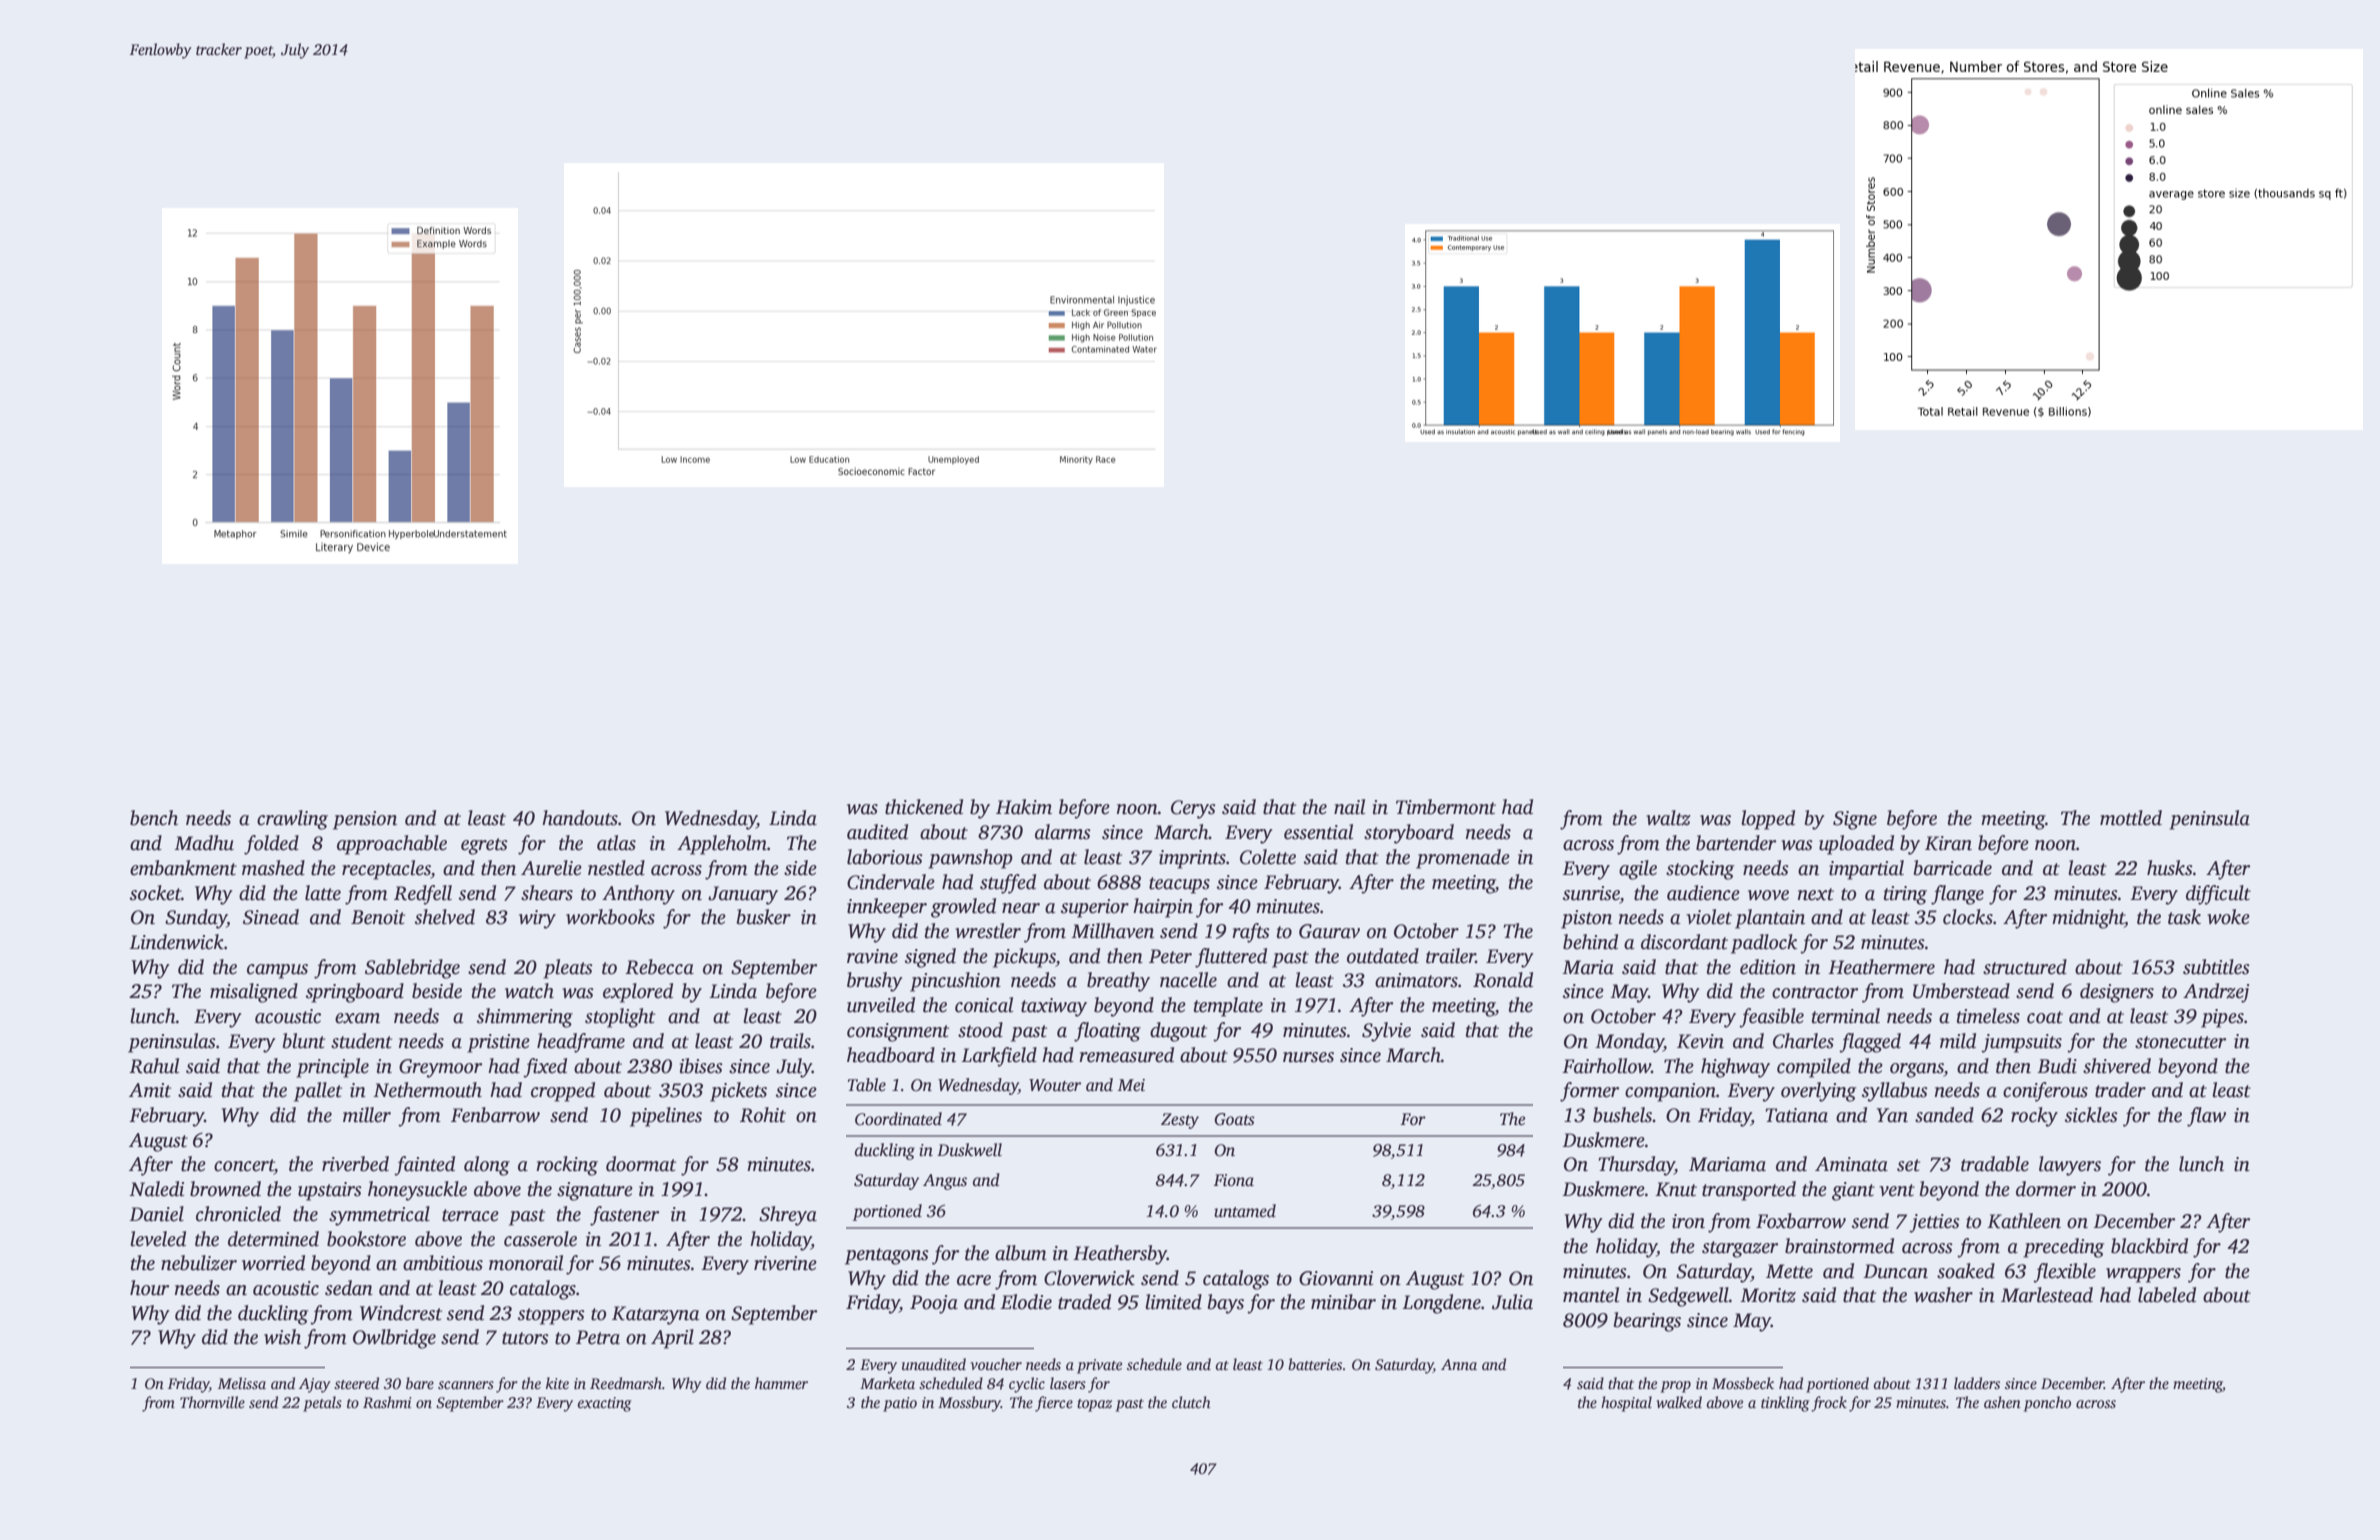 The width and height of the page is (2380, 1540). What do you see at coordinates (924, 807) in the page?
I see `thickened` at bounding box center [924, 807].
